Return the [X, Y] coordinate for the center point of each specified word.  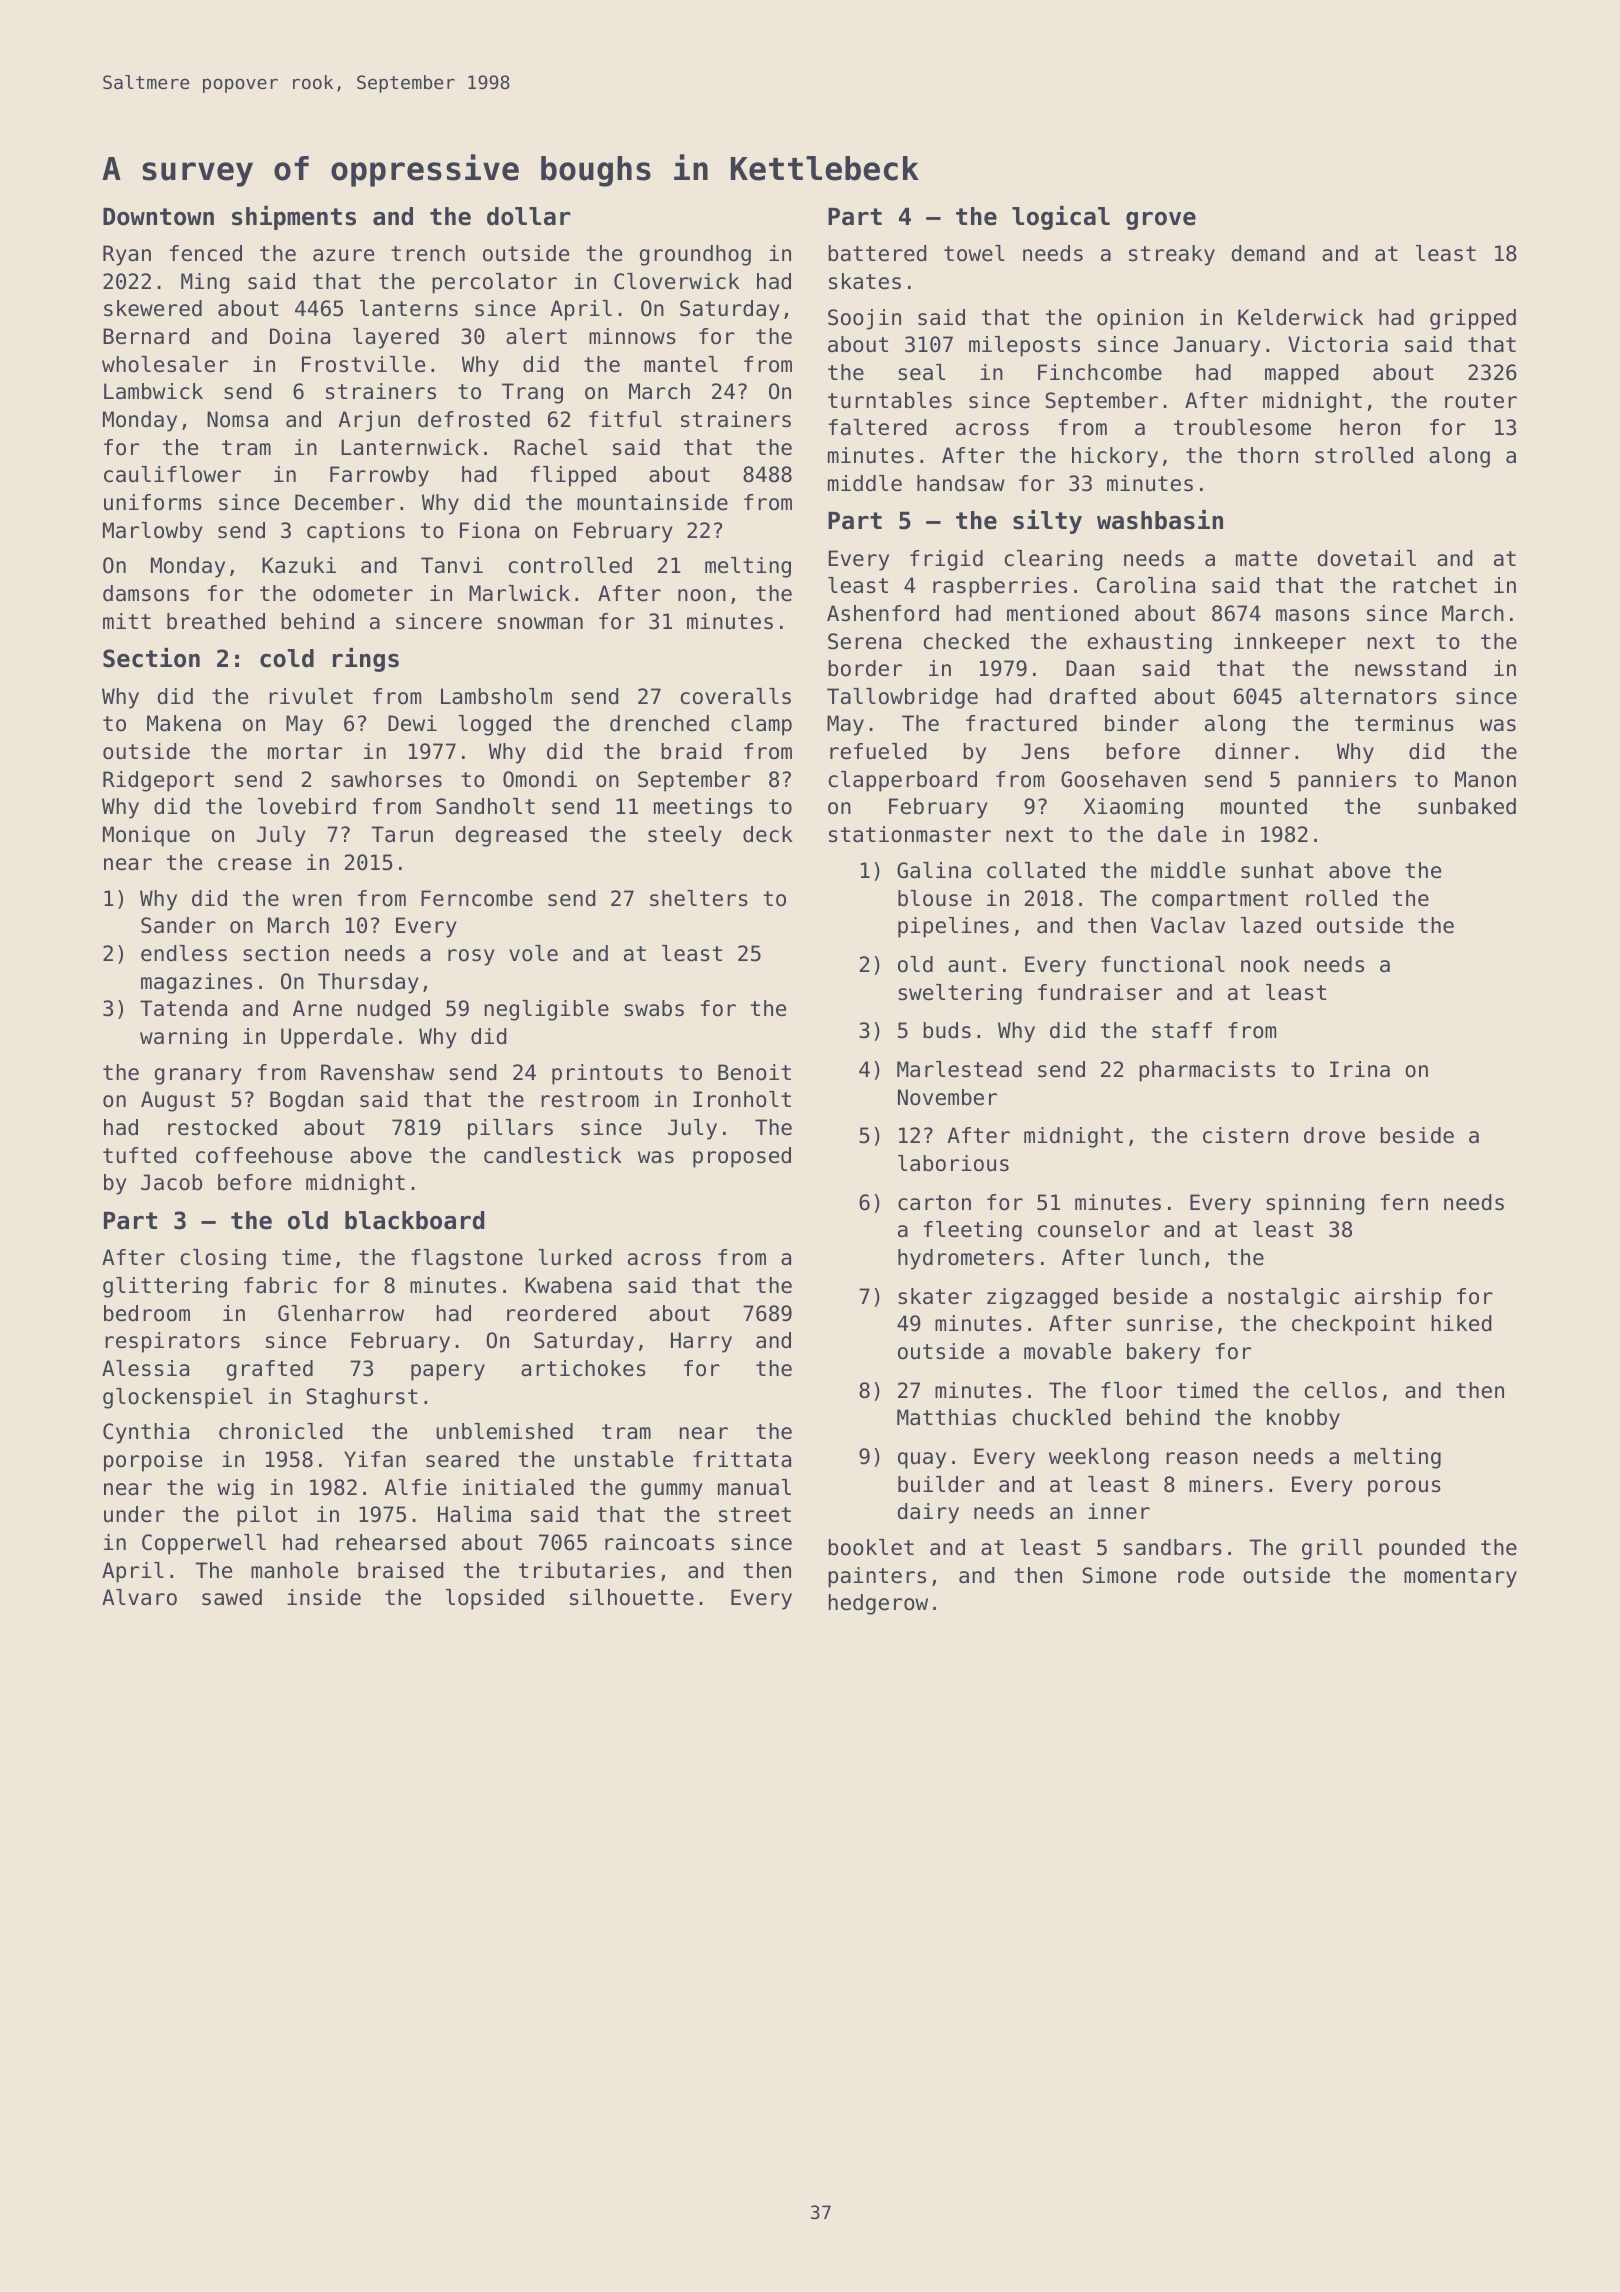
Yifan [375, 1459]
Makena [184, 723]
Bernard [146, 336]
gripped [1473, 319]
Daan [1090, 668]
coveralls [736, 696]
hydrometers [966, 1259]
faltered [877, 427]
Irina [1360, 1069]
